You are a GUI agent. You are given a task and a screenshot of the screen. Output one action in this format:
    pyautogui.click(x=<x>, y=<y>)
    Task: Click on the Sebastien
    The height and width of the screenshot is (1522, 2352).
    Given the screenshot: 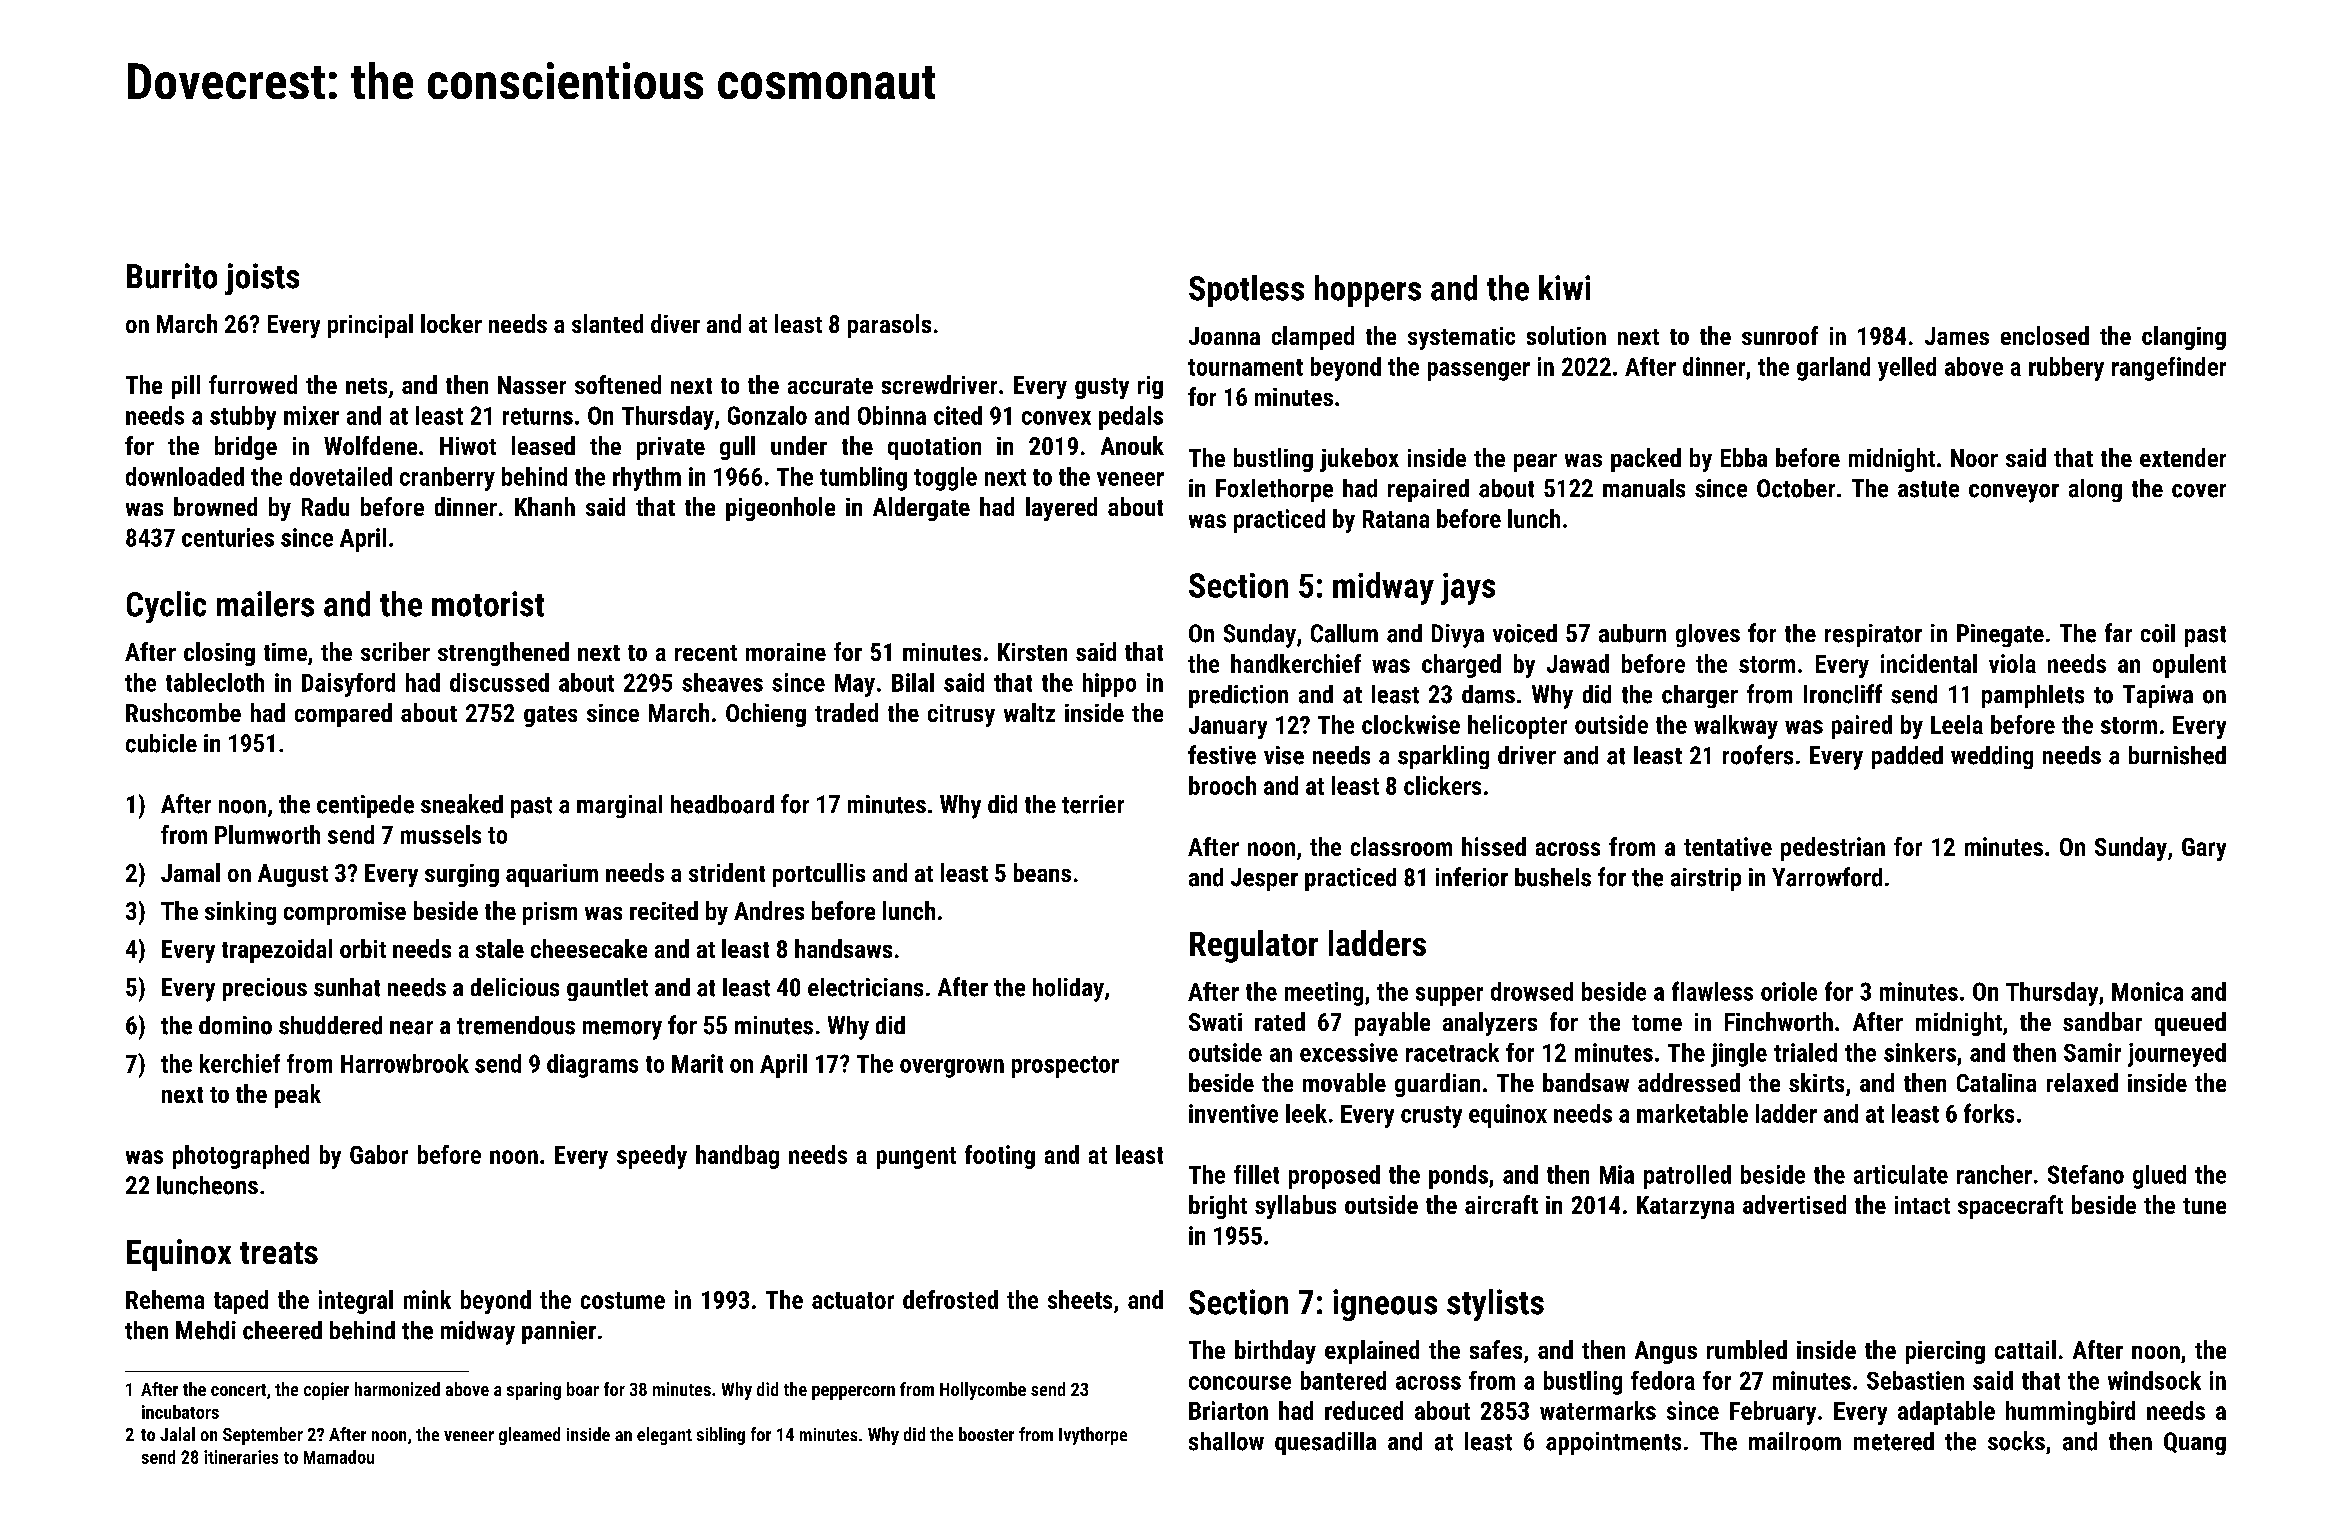 What is the action you would take?
    pyautogui.click(x=1915, y=1380)
